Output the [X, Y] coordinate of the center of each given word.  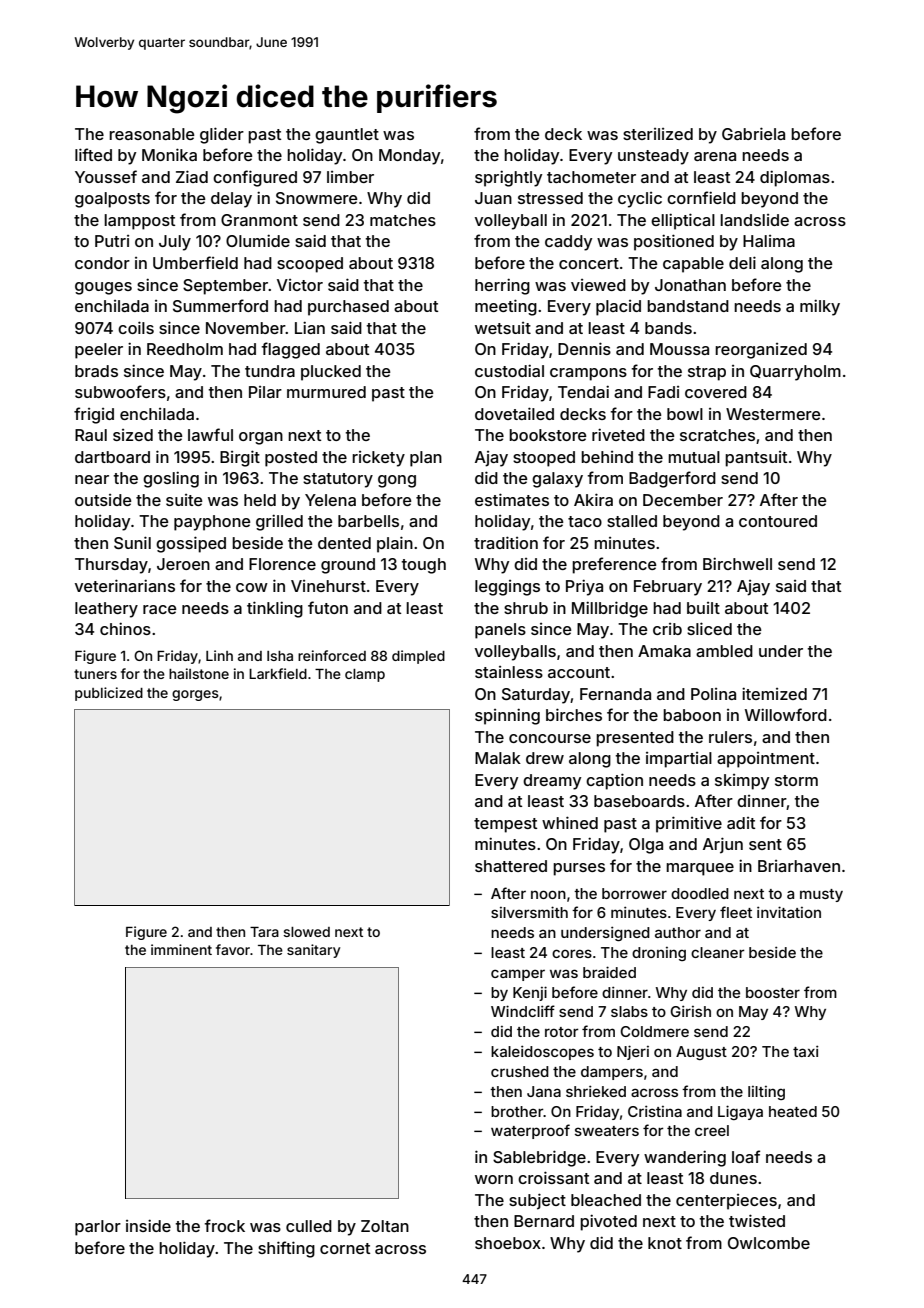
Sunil [132, 542]
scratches [717, 435]
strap [707, 373]
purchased [348, 308]
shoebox [508, 1243]
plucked [331, 373]
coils [136, 327]
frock [225, 1225]
